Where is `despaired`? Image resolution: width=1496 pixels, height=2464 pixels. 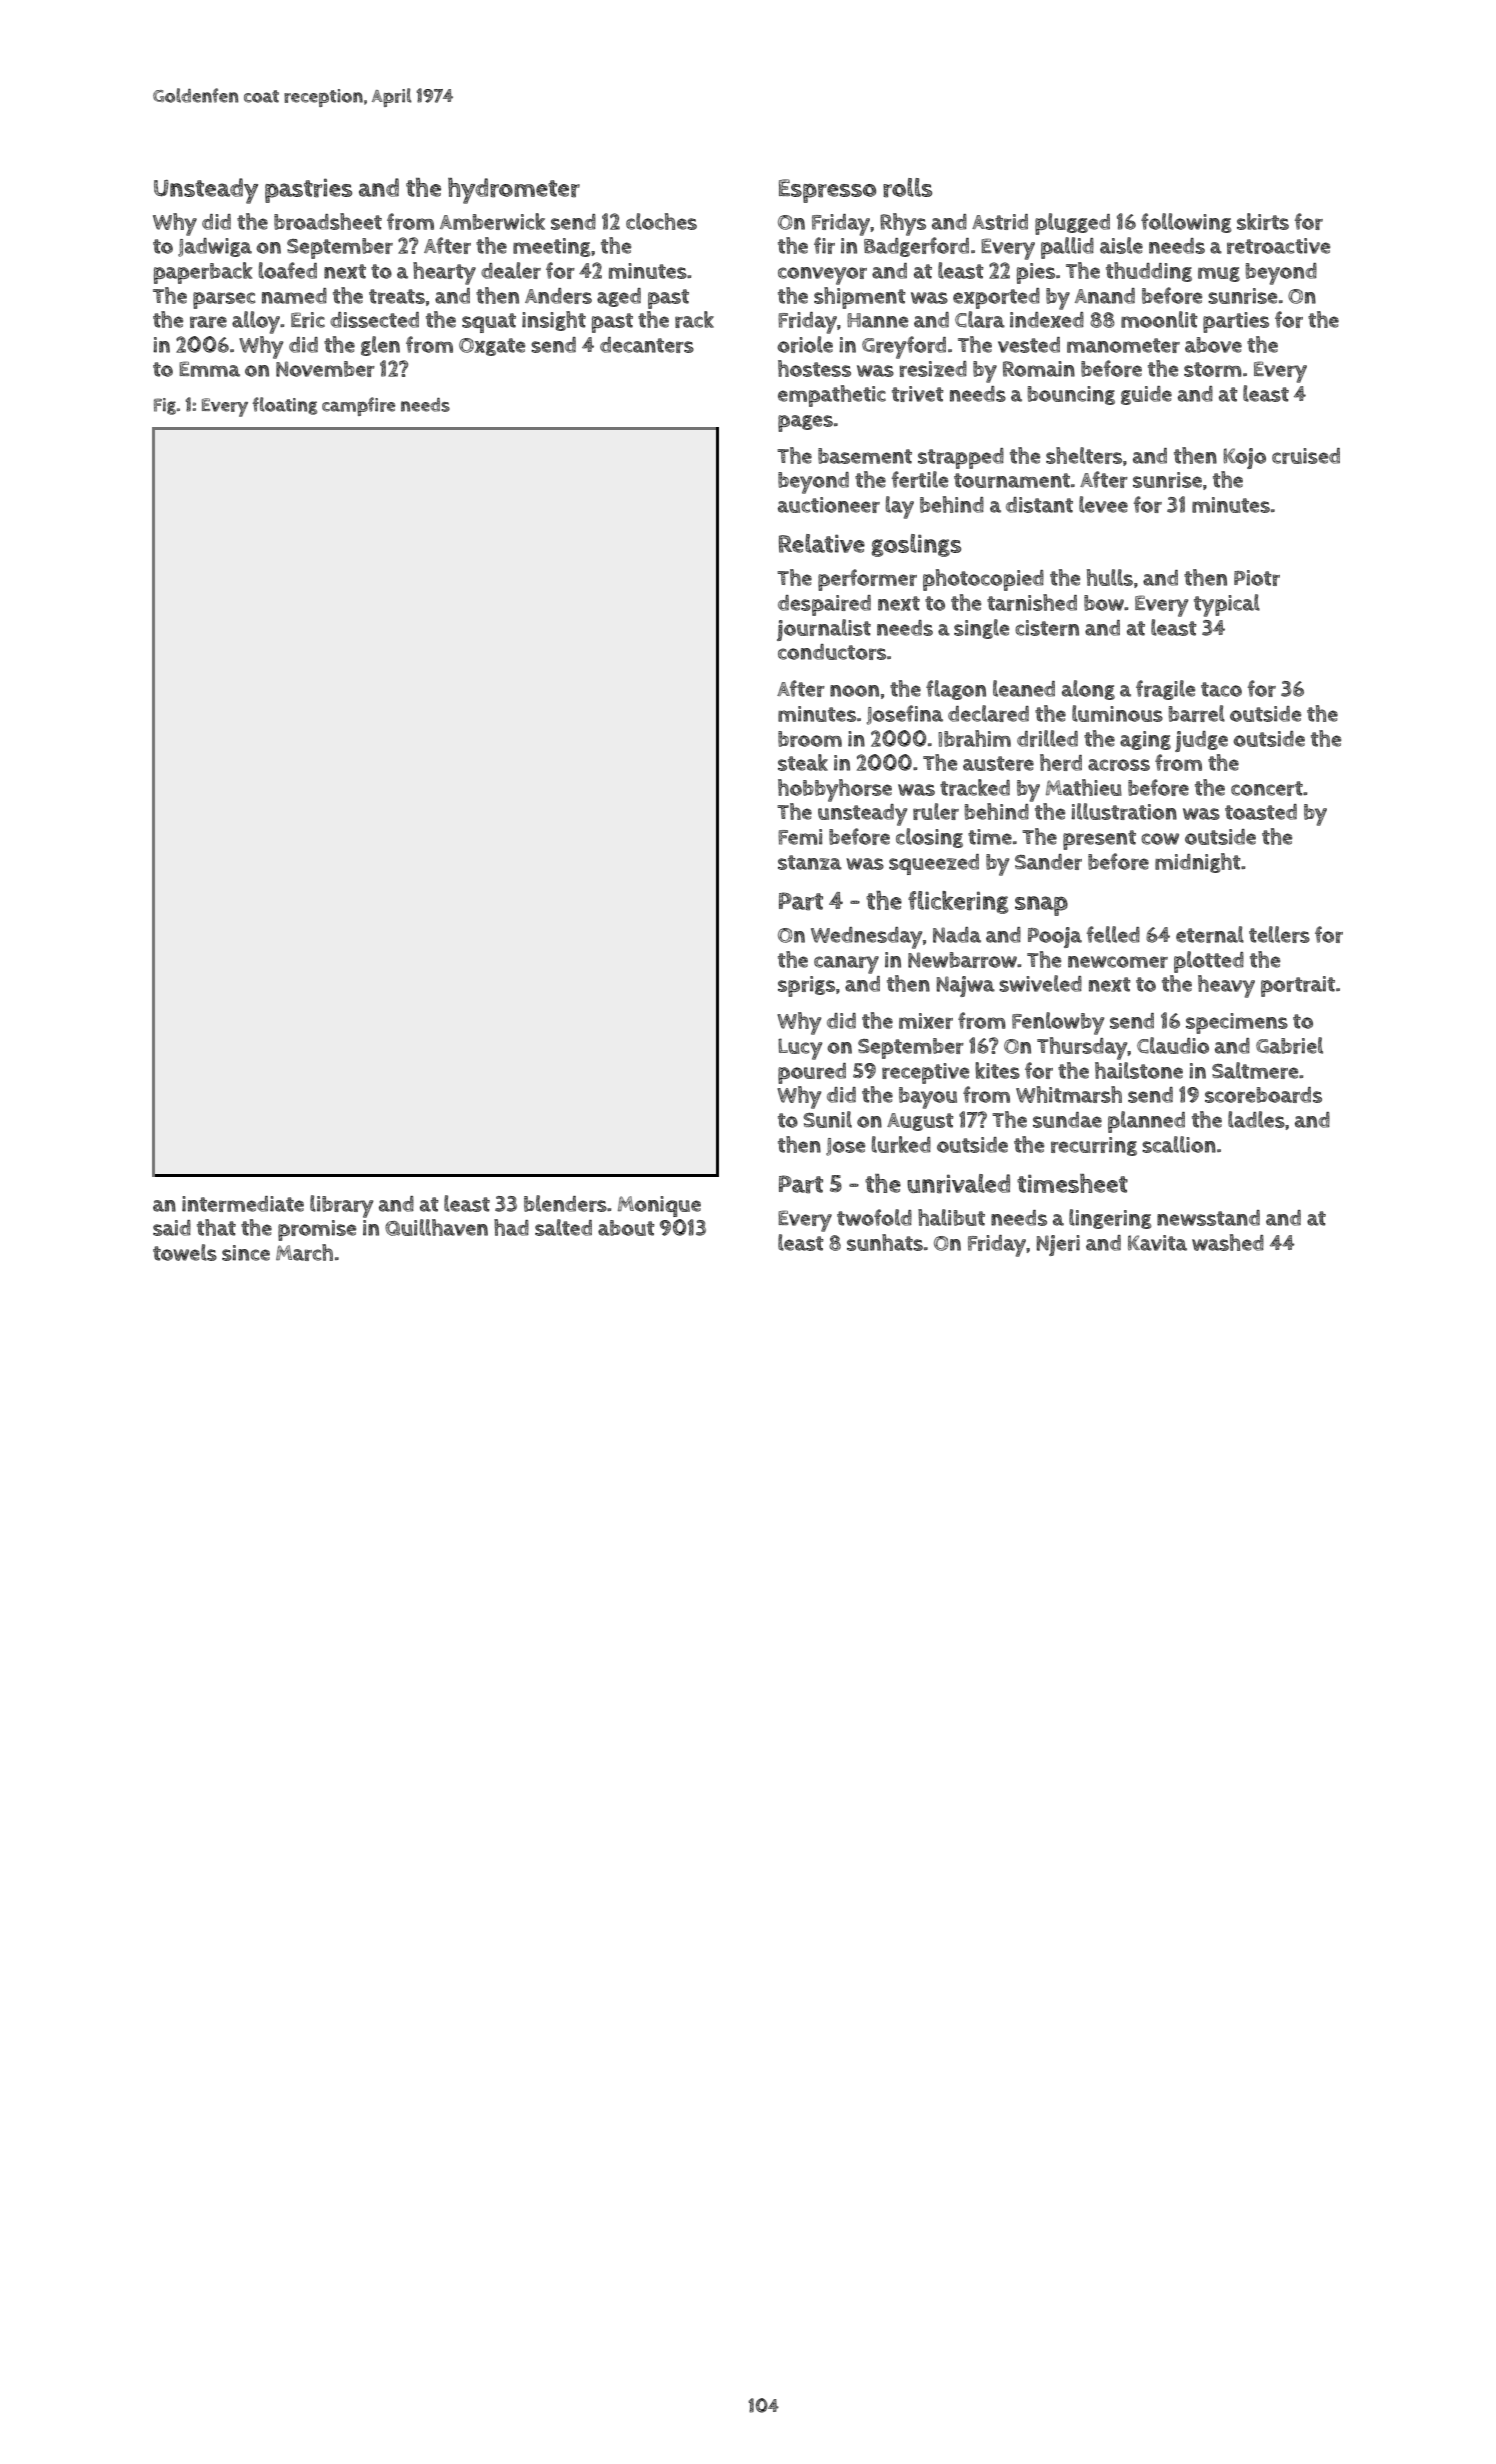
despaired is located at coordinates (824, 605).
